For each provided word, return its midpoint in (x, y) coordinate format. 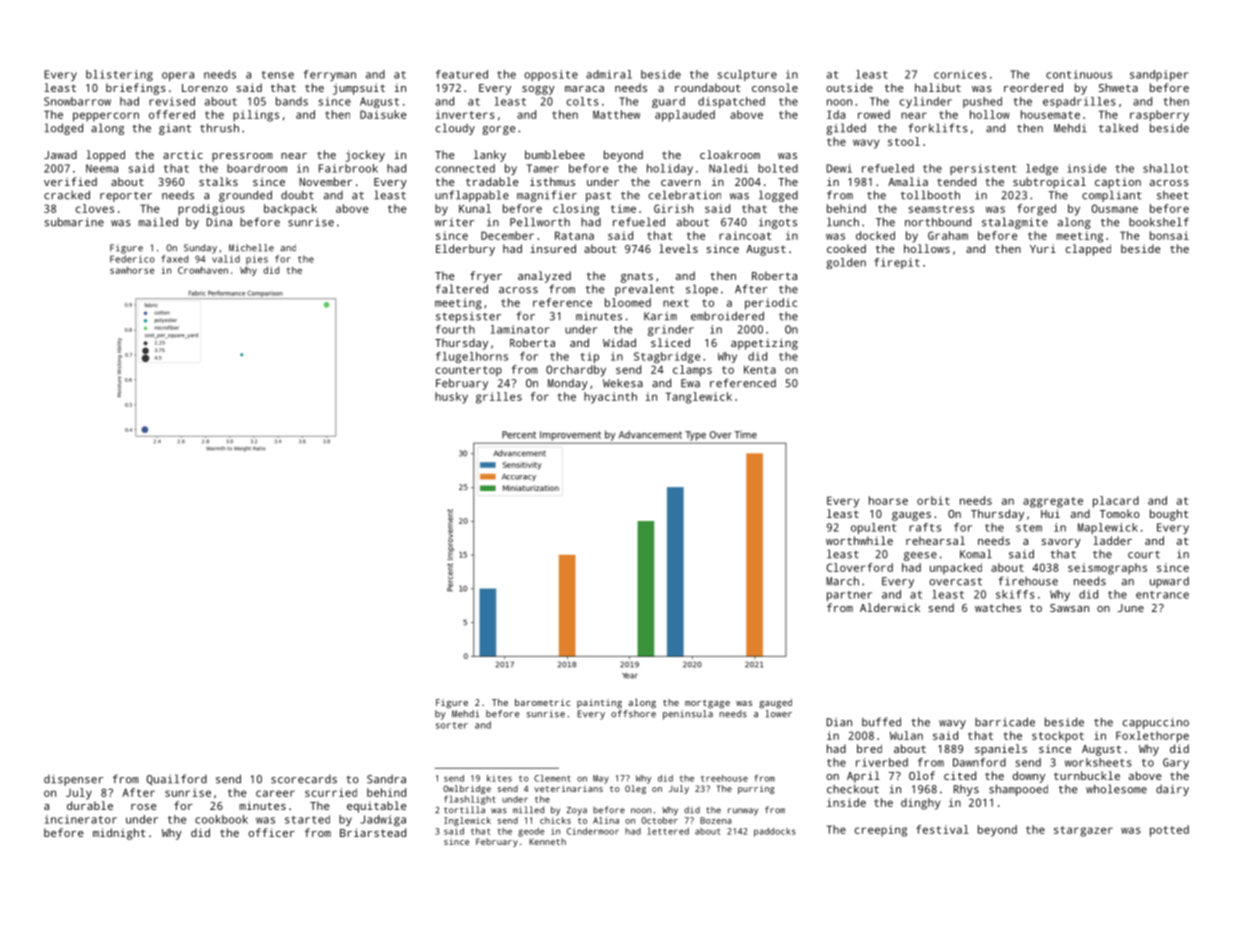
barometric (542, 702)
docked (875, 235)
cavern (680, 183)
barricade (1005, 722)
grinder (671, 330)
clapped (1088, 250)
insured (553, 248)
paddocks (775, 832)
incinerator (81, 819)
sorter (452, 725)
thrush (219, 128)
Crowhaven (203, 270)
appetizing (764, 344)
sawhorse (132, 270)
